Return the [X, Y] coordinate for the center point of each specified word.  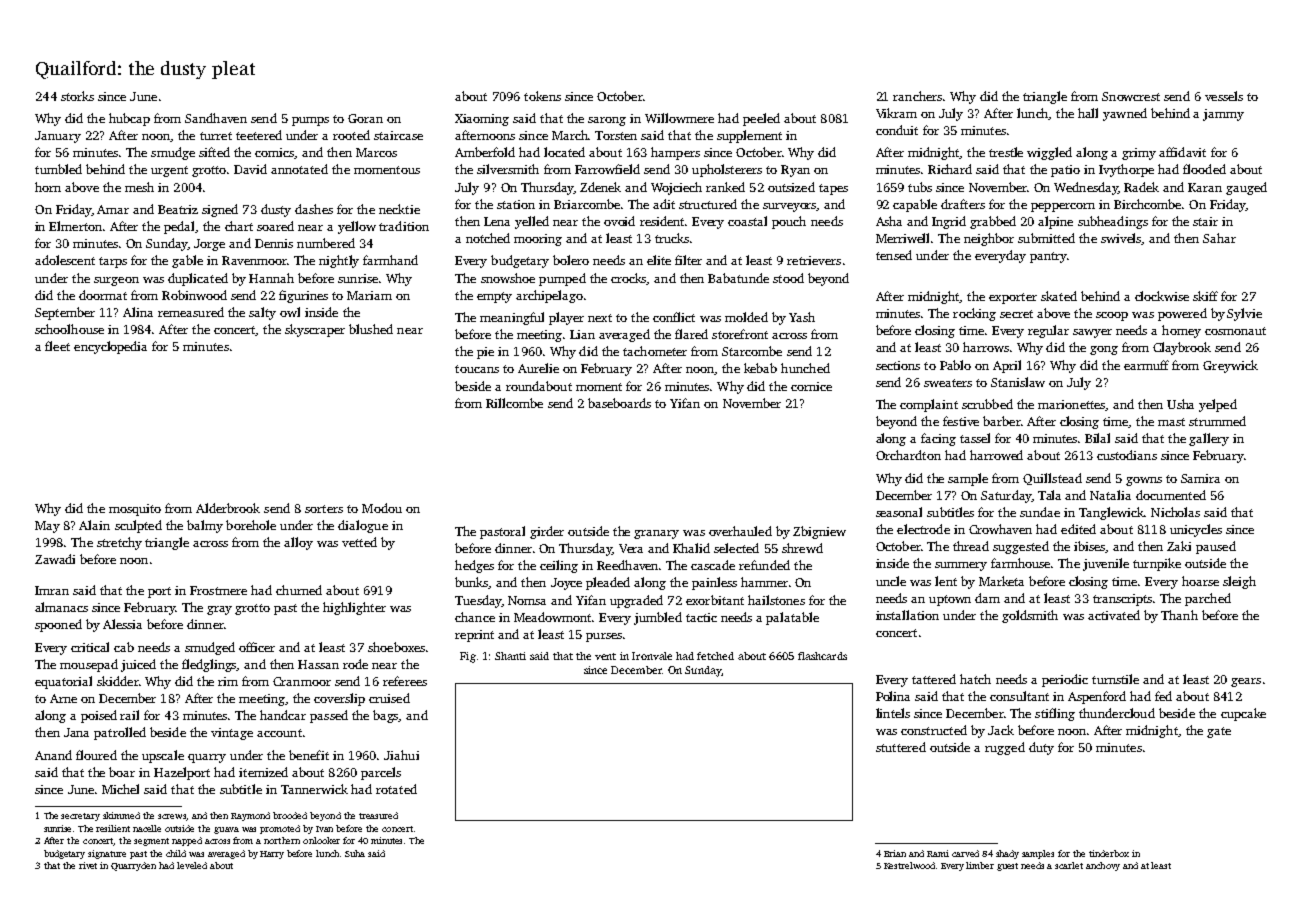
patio [1065, 171]
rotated [396, 789]
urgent [169, 171]
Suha [355, 853]
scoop [1112, 316]
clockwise [1162, 296]
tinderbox [1109, 853]
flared [691, 334]
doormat [103, 295]
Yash [802, 317]
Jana [76, 732]
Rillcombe [514, 403]
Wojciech [676, 188]
